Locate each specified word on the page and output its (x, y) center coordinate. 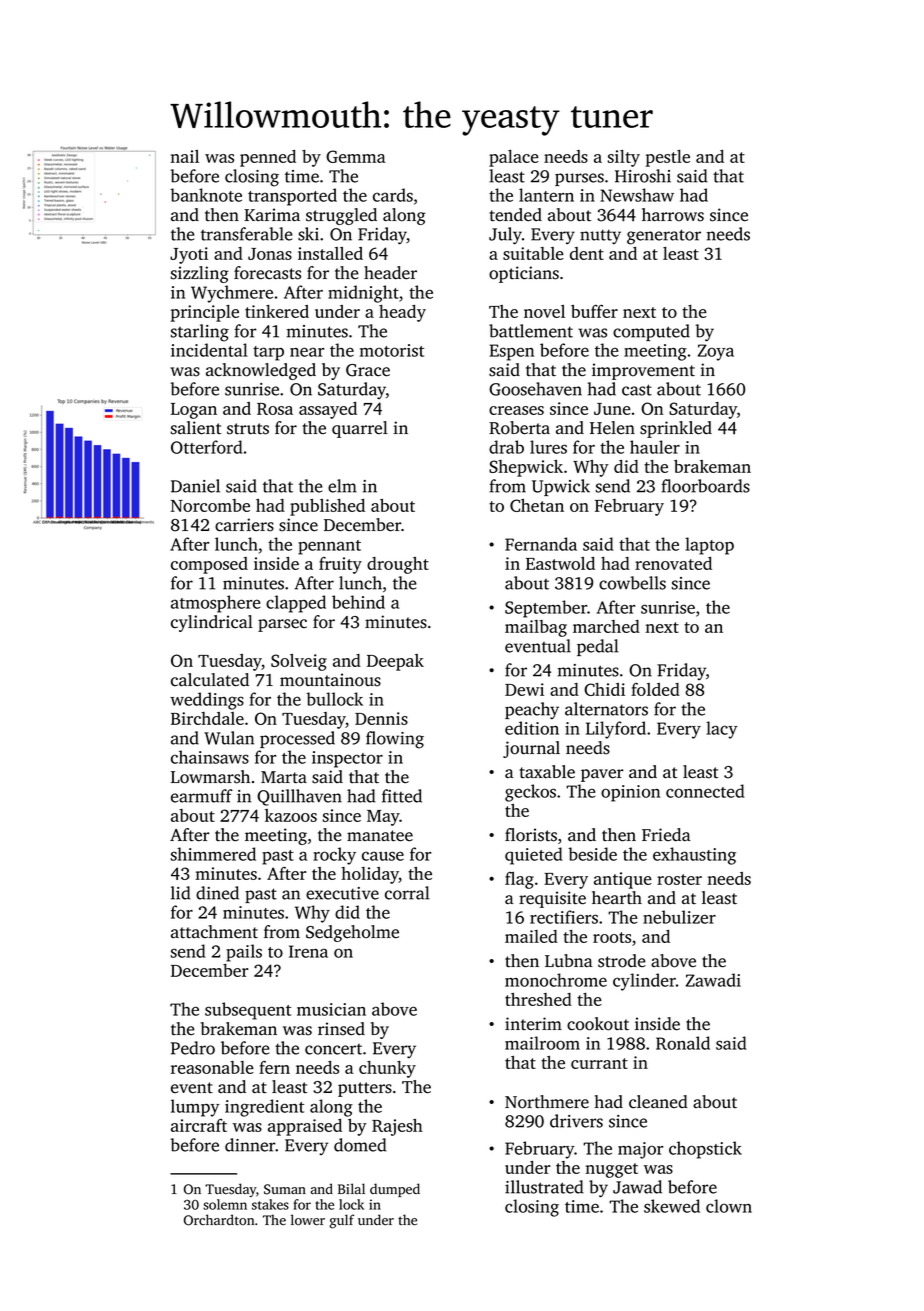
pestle (668, 158)
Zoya (716, 352)
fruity (340, 565)
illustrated (544, 1187)
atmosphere (215, 604)
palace (514, 158)
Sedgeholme (352, 933)
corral (407, 893)
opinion (630, 793)
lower (308, 1220)
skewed (672, 1206)
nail (184, 156)
